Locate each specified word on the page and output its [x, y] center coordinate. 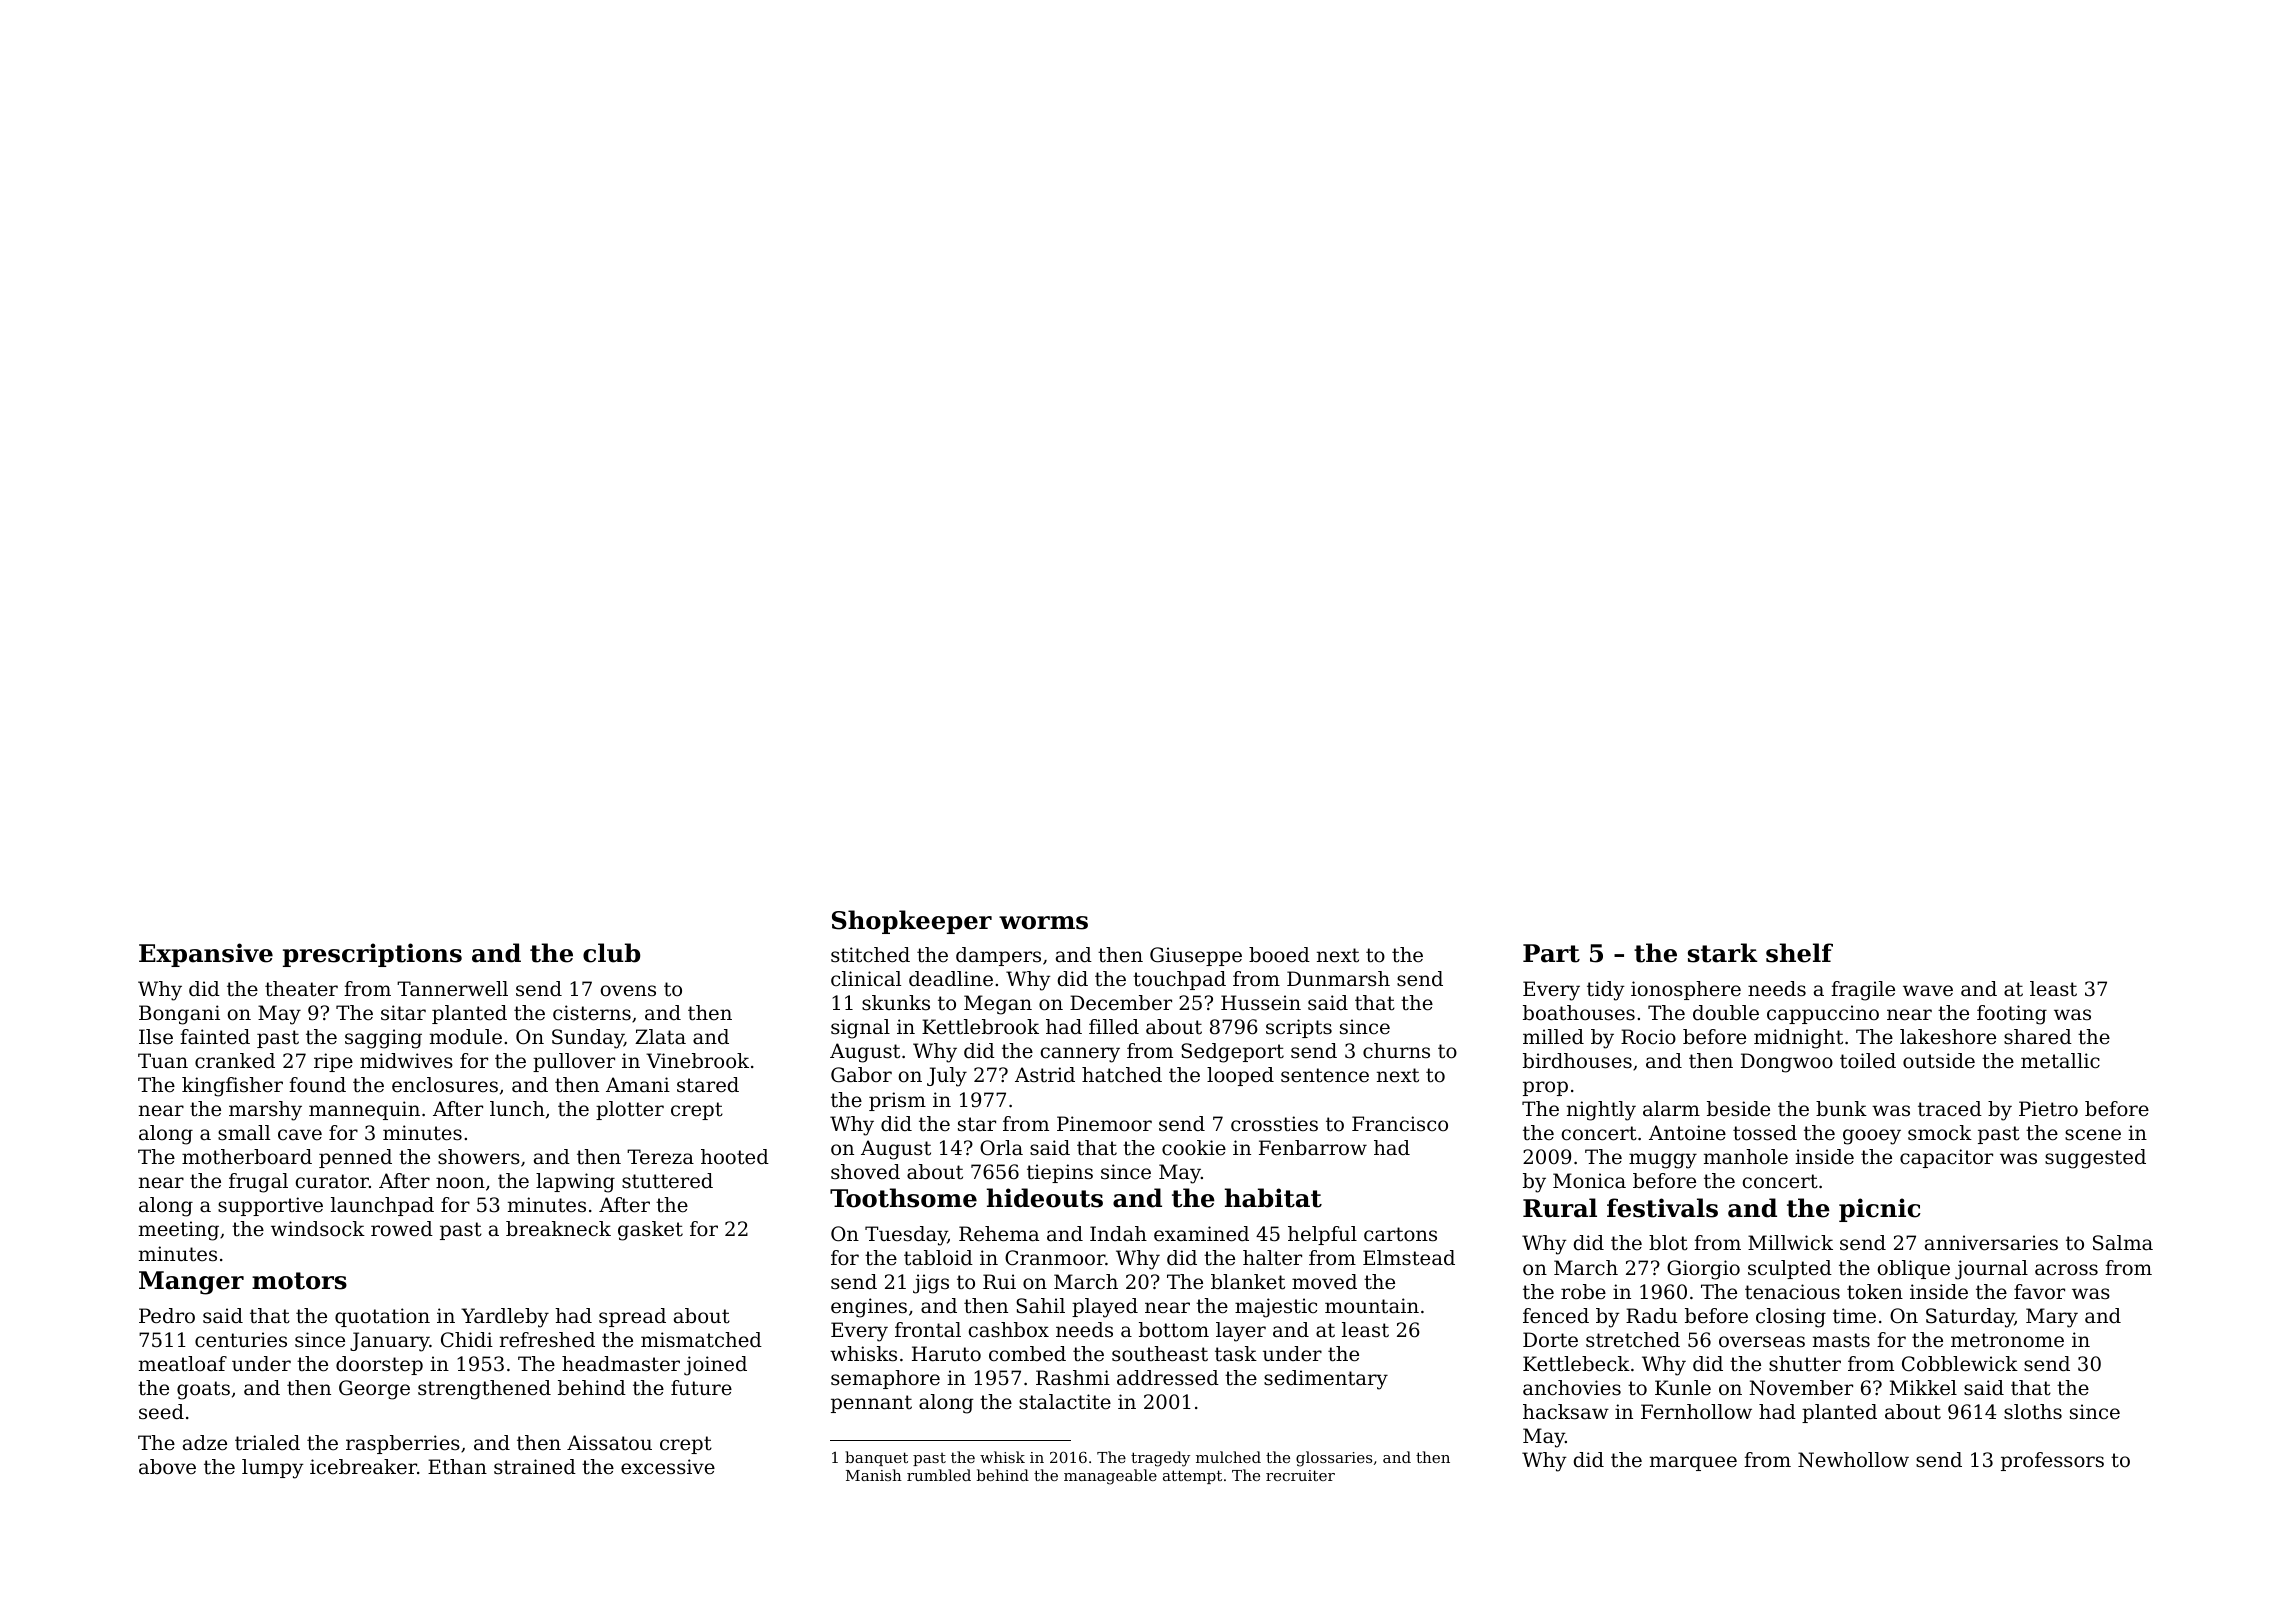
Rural [1560, 1208]
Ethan [457, 1467]
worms [1043, 923]
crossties [1274, 1124]
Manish [874, 1475]
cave [300, 1134]
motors [299, 1281]
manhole [1746, 1157]
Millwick [1790, 1243]
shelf [1799, 953]
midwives [406, 1061]
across [2066, 1270]
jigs [931, 1284]
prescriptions [372, 955]
